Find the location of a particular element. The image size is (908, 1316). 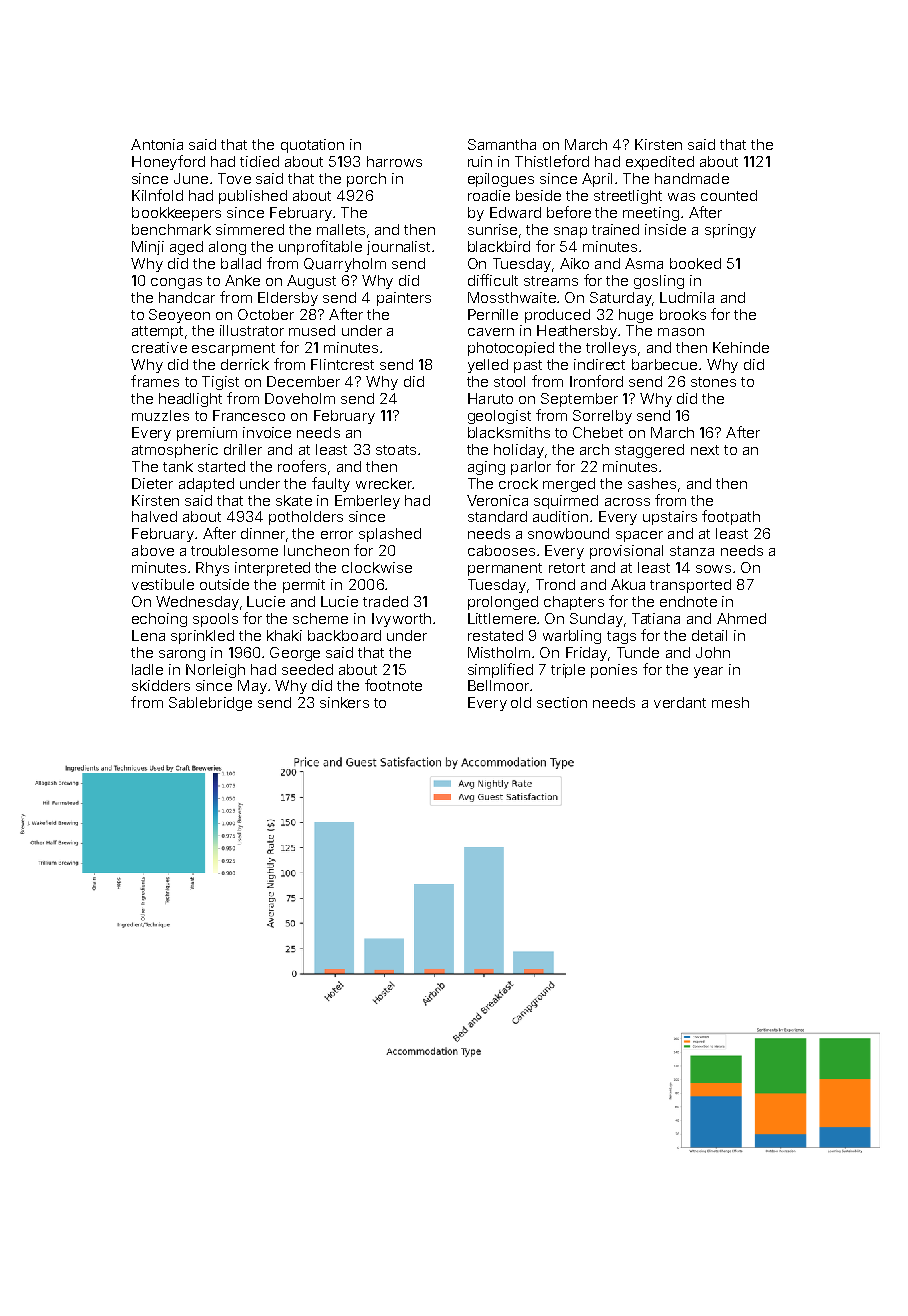

huge is located at coordinates (636, 316).
